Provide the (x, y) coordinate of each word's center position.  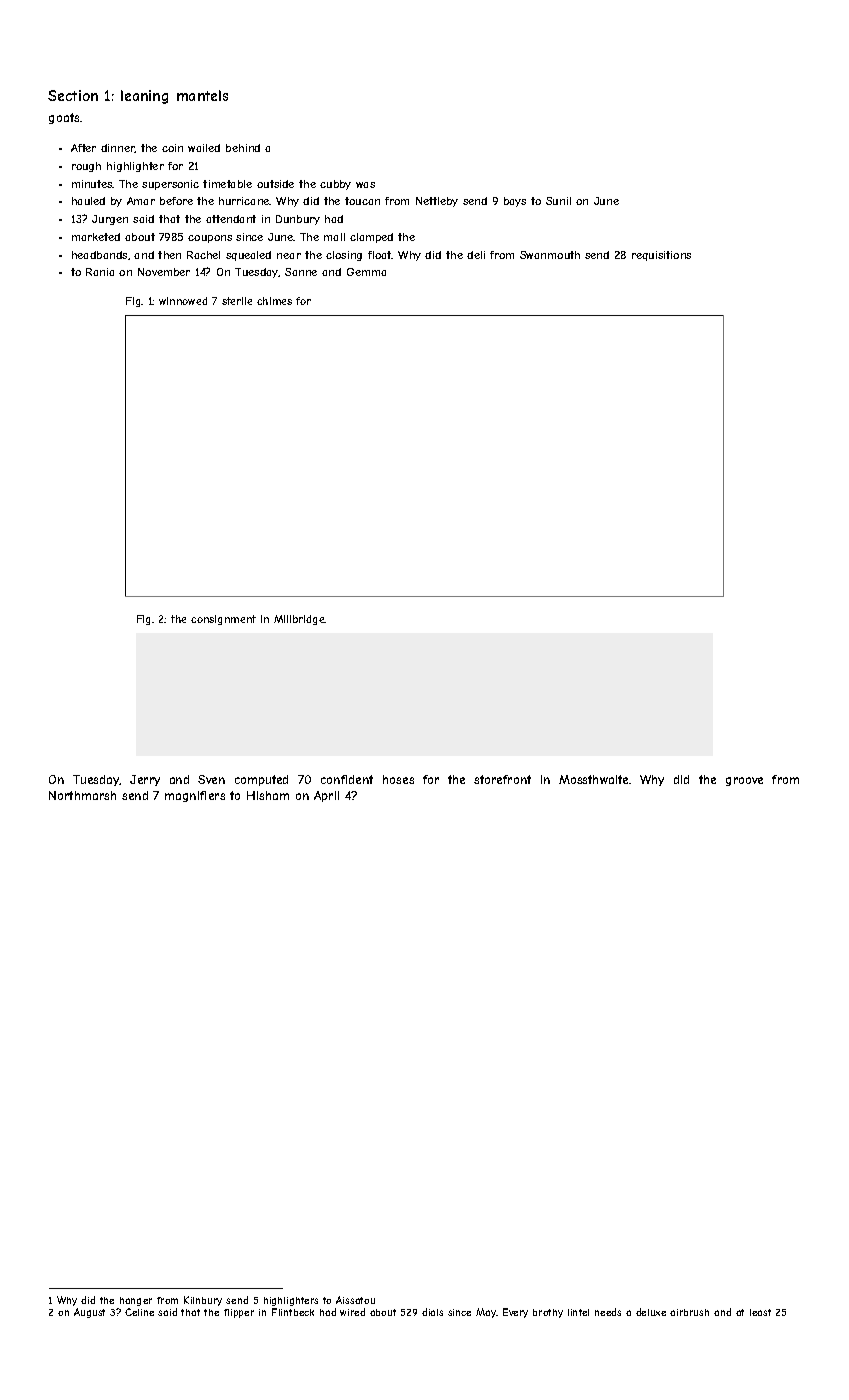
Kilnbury (203, 1301)
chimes (274, 301)
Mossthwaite (593, 779)
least (760, 1312)
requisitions (661, 256)
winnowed (183, 301)
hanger (136, 1301)
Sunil (558, 201)
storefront (502, 779)
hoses (398, 779)
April (326, 796)
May (486, 1313)
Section (73, 95)
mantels (202, 95)
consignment (223, 620)
